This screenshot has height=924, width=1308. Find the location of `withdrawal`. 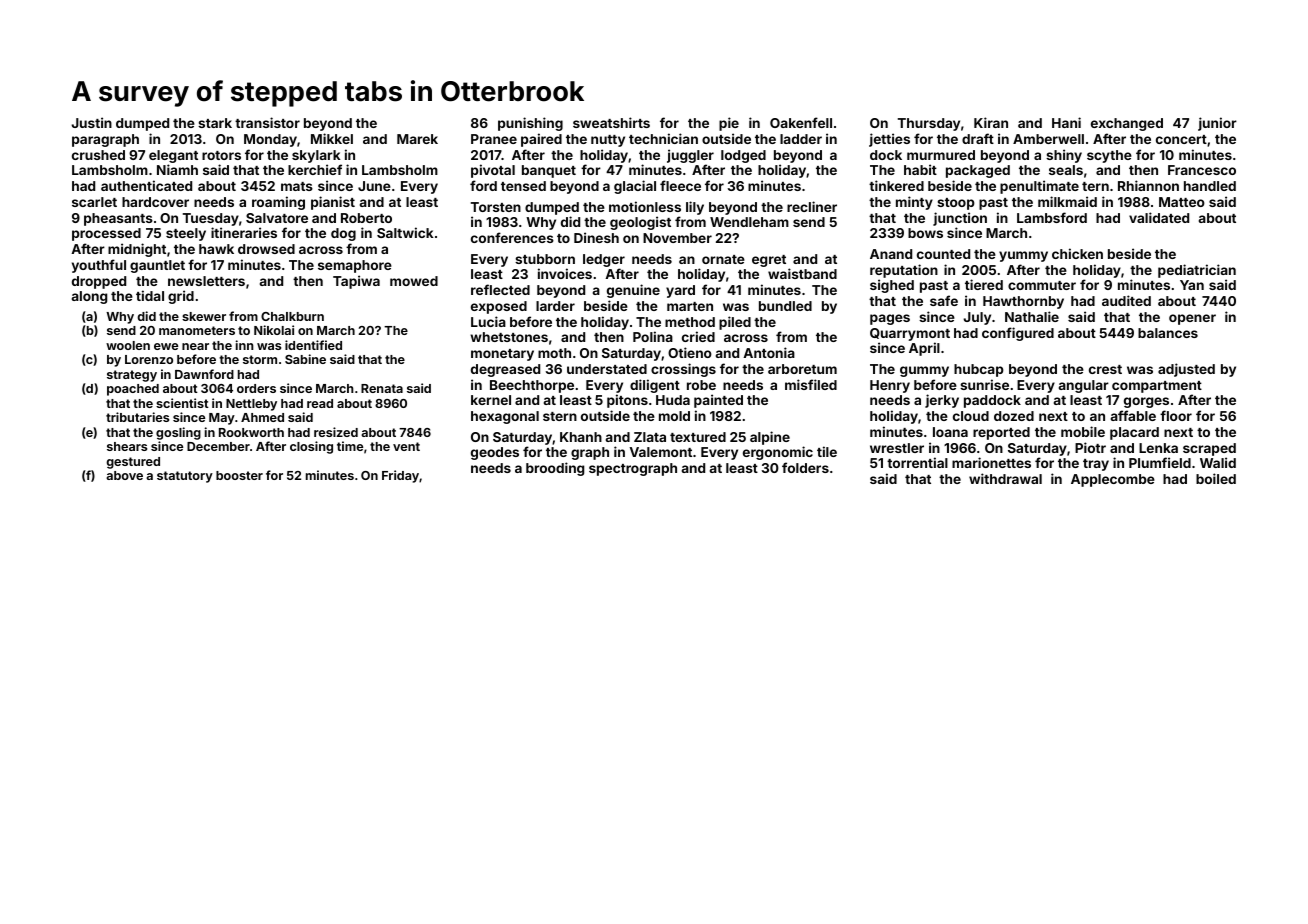

withdrawal is located at coordinates (1005, 478).
